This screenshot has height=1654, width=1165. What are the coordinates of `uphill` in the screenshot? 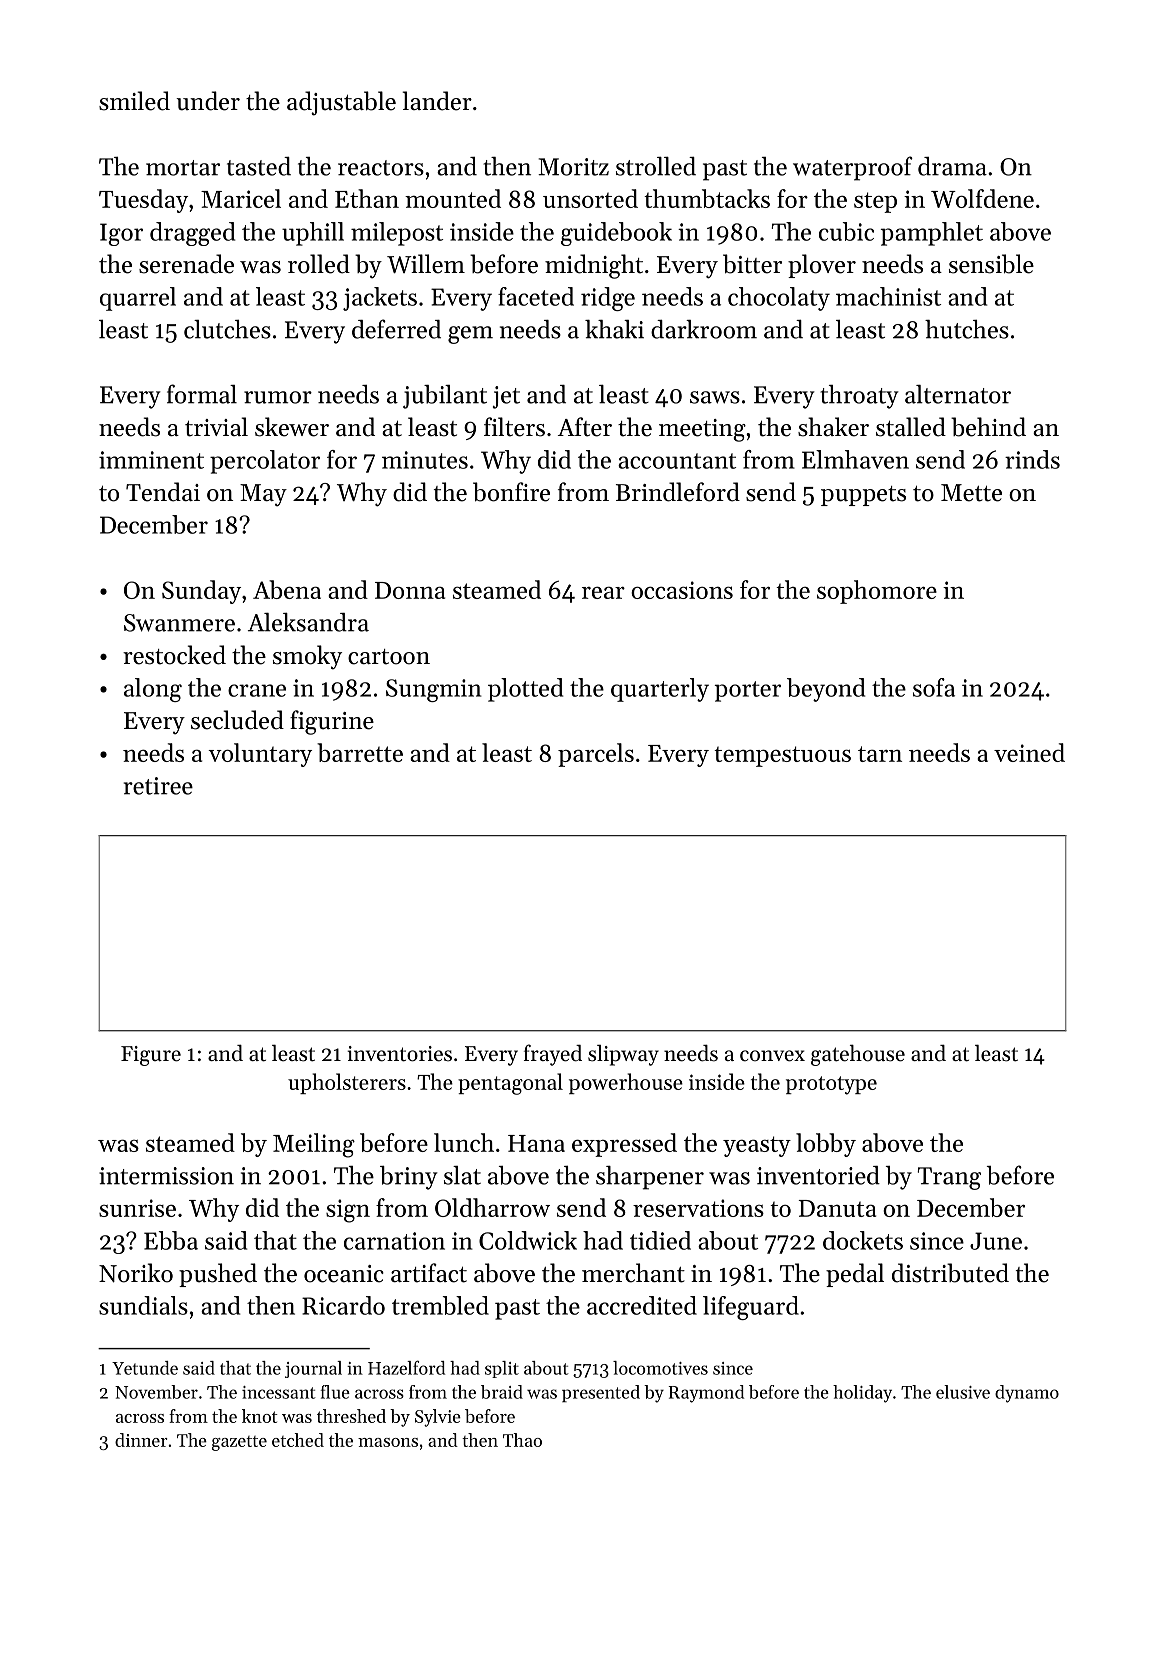 It's located at (313, 234).
